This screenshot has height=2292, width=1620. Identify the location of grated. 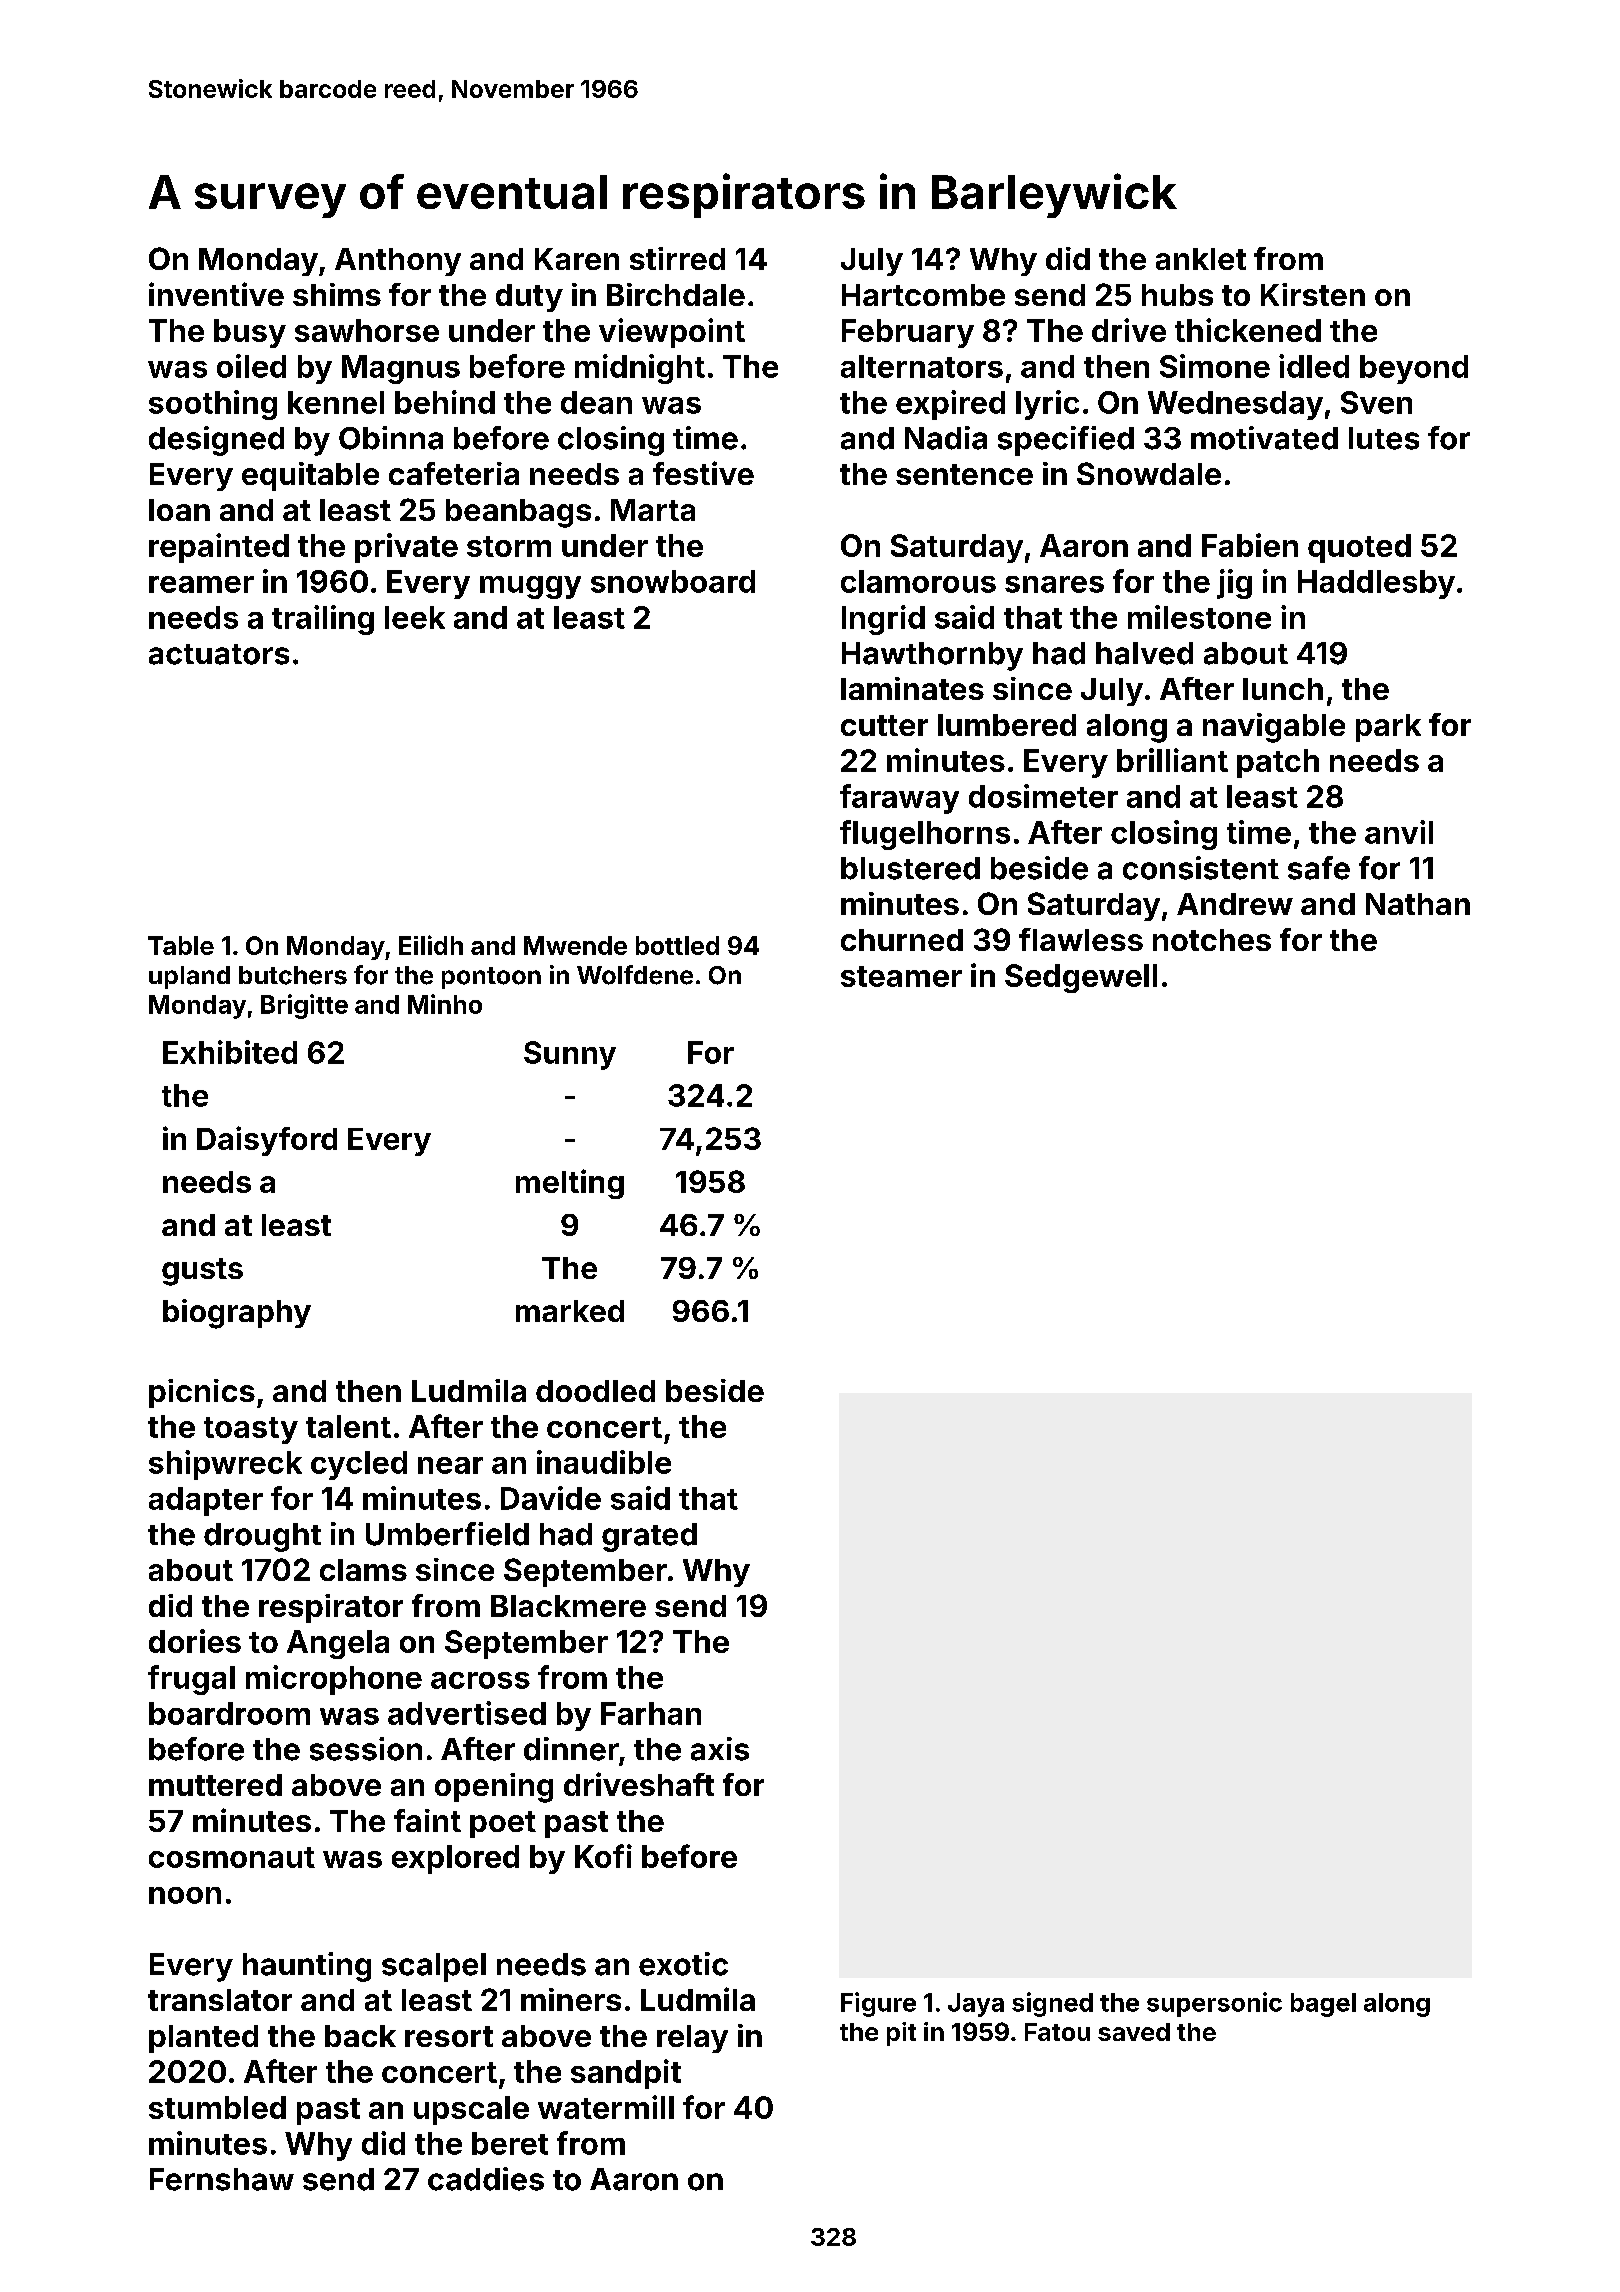
(649, 1537).
